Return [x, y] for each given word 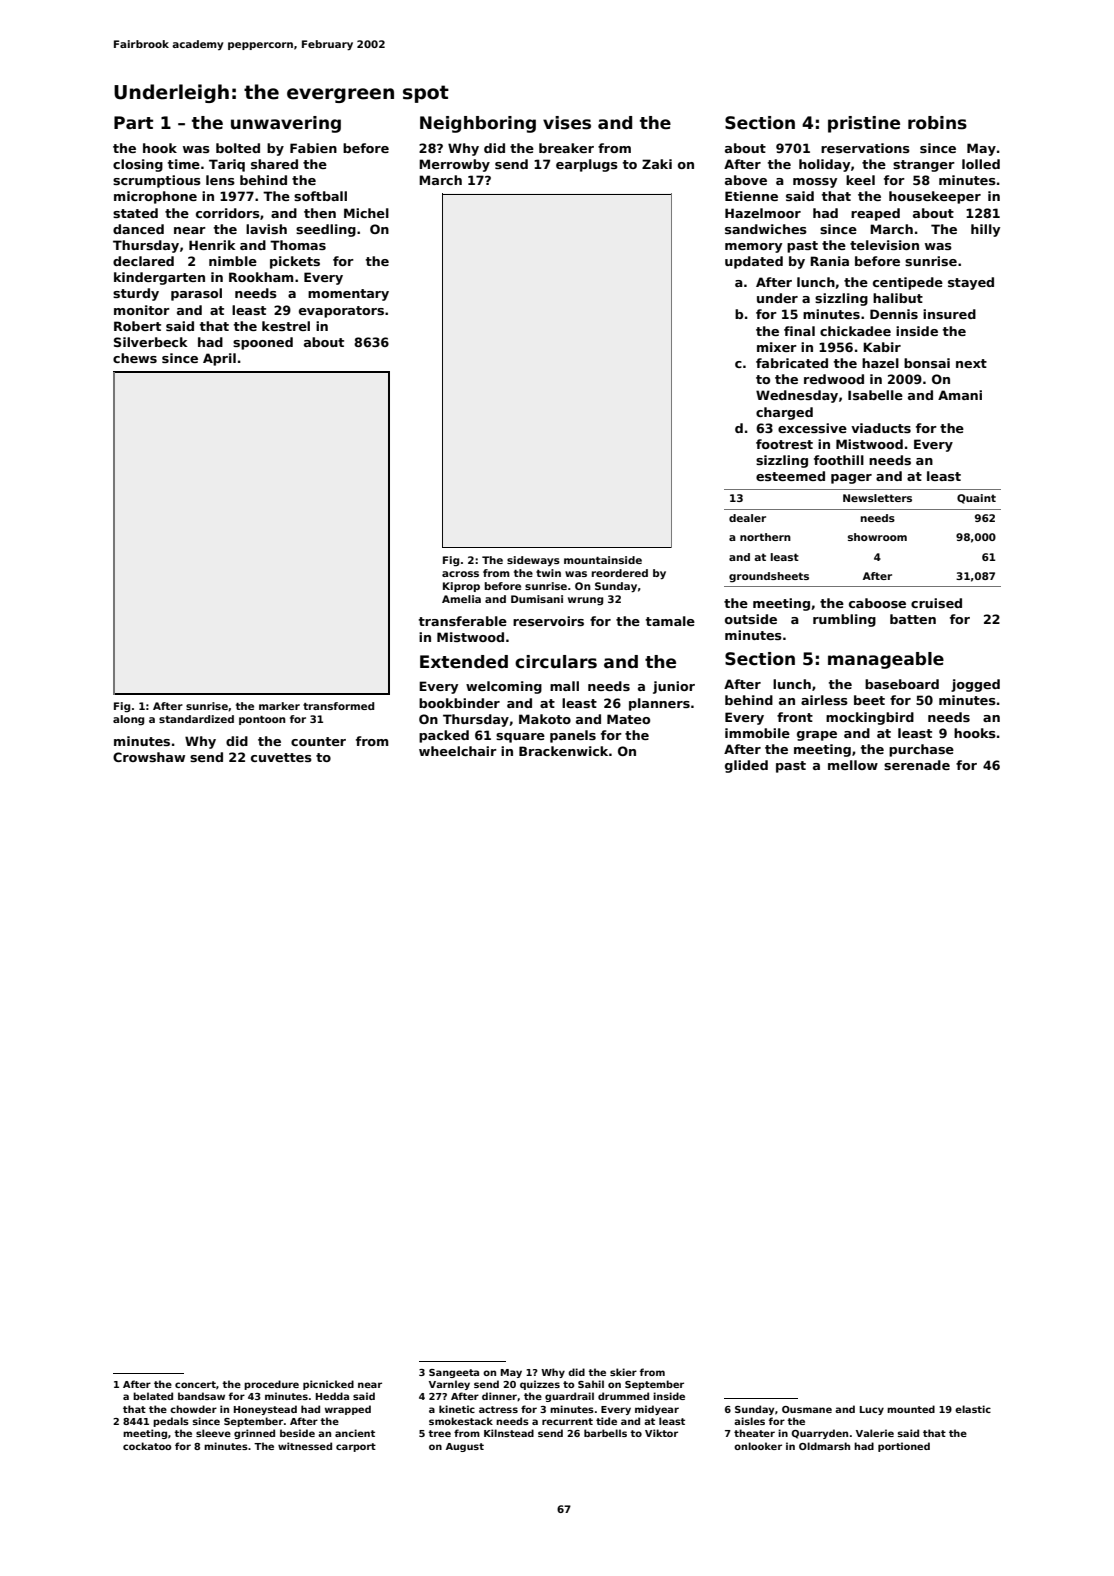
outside [751, 619]
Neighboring [478, 124]
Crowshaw [149, 757]
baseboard [902, 684]
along [128, 720]
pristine [864, 124]
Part [133, 123]
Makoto [545, 719]
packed [444, 736]
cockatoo [147, 1446]
